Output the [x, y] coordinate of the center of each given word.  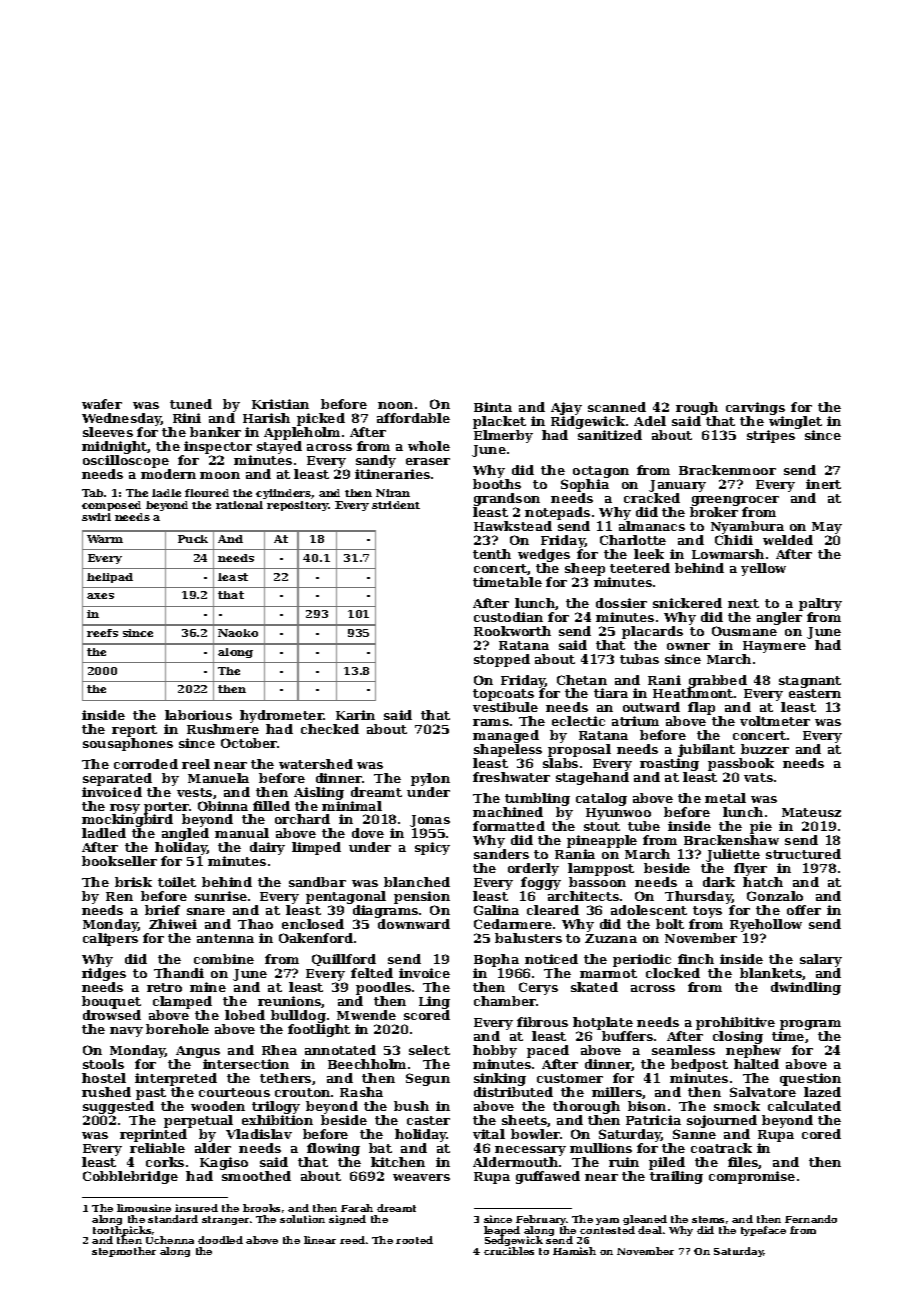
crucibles [509, 1251]
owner [688, 646]
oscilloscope [126, 461]
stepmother [124, 1252]
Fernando [811, 1219]
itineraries [392, 474]
